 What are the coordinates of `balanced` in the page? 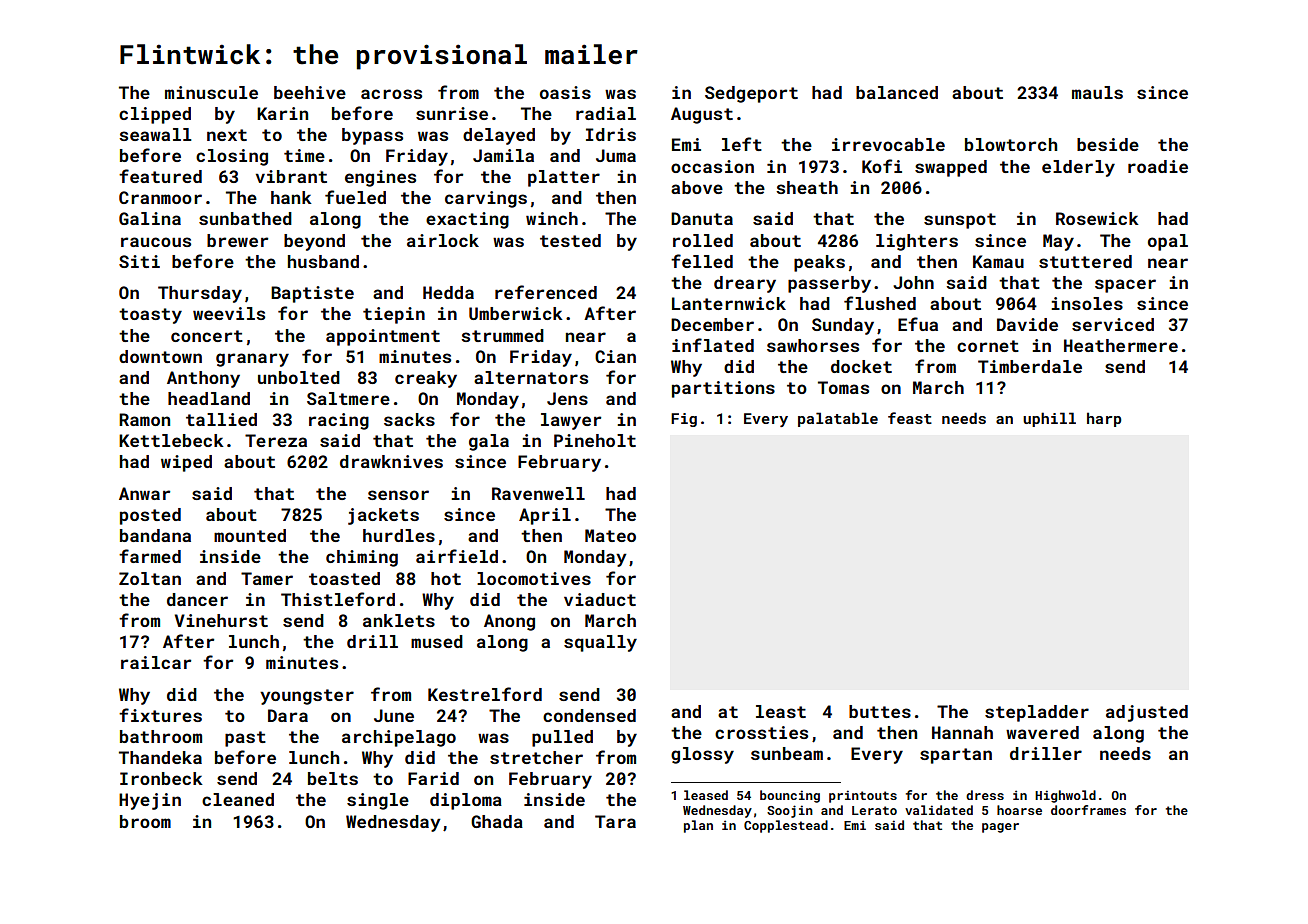 It's located at (897, 92).
